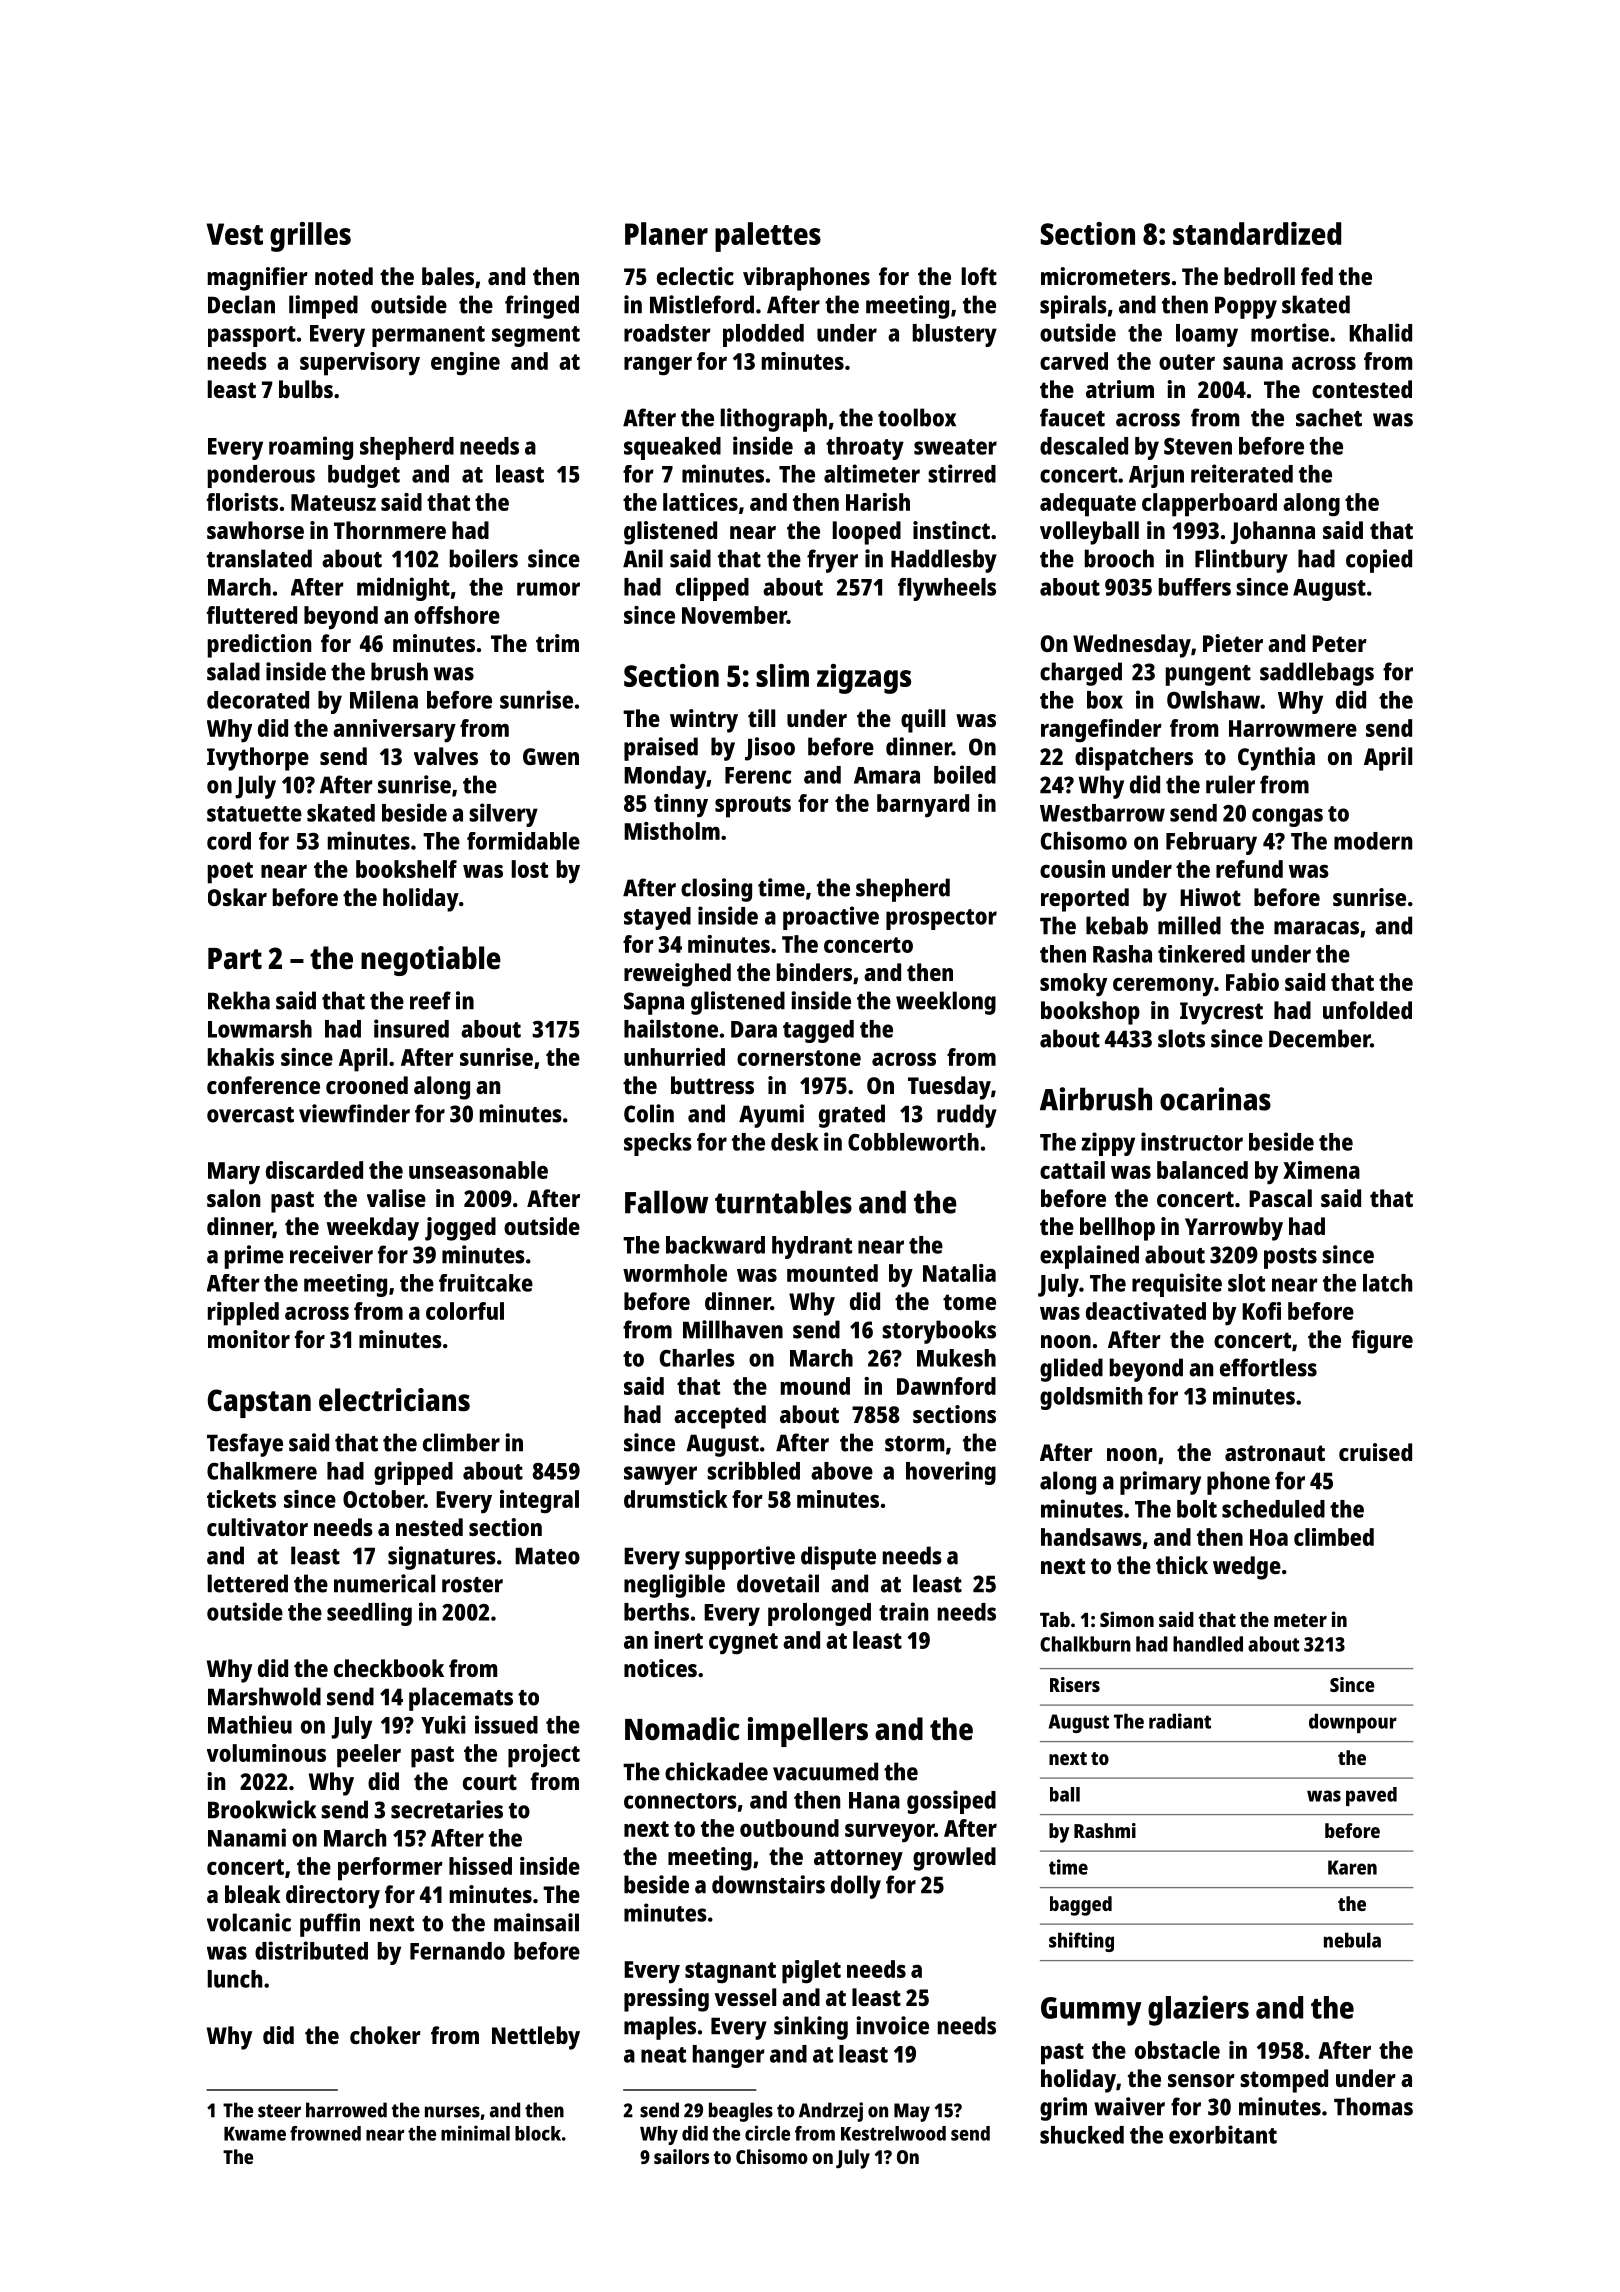 The width and height of the screenshot is (1620, 2292). Describe the element at coordinates (770, 749) in the screenshot. I see `Jisoo` at that location.
